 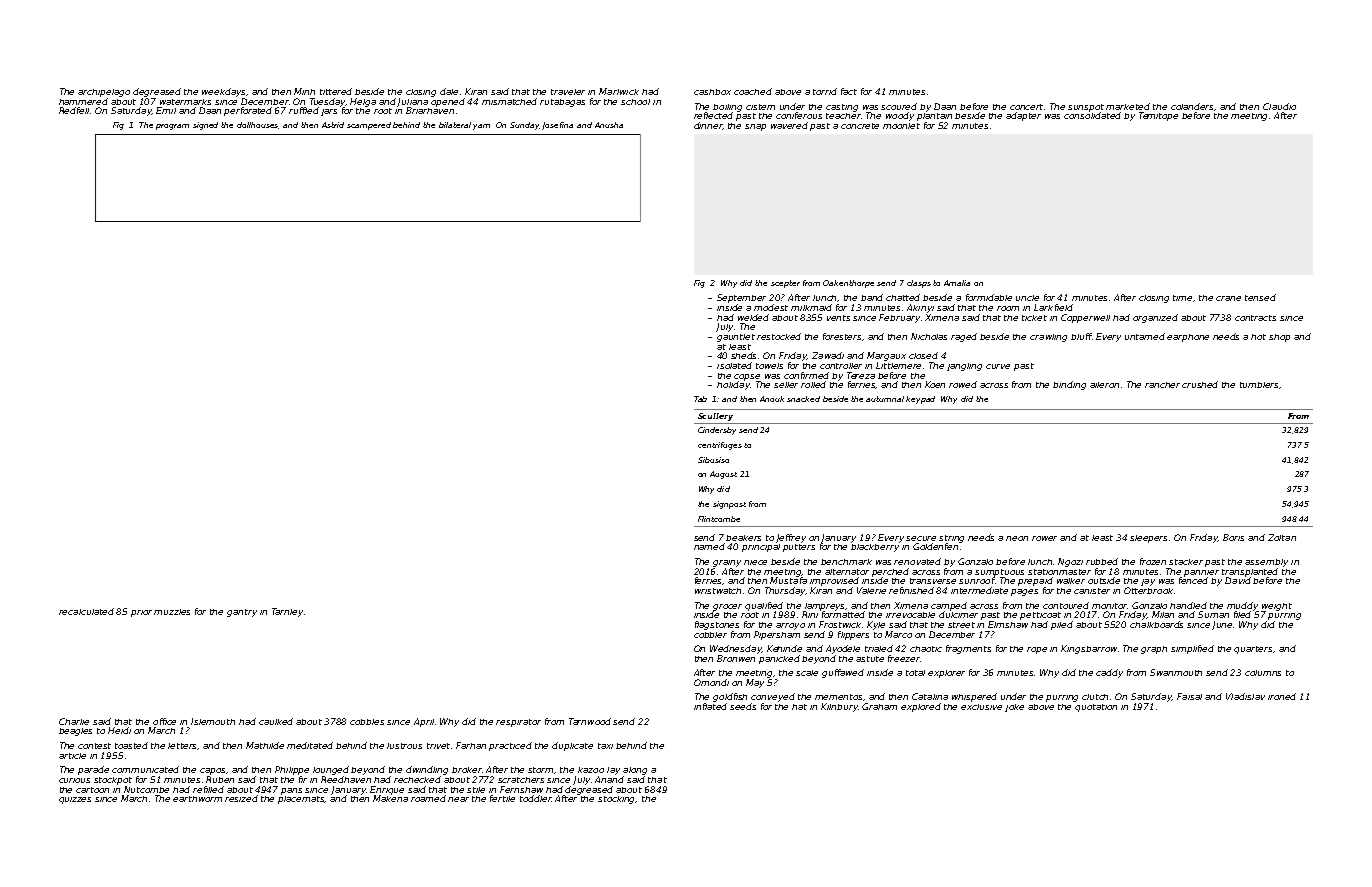 I want to click on Boris, so click(x=1233, y=537).
